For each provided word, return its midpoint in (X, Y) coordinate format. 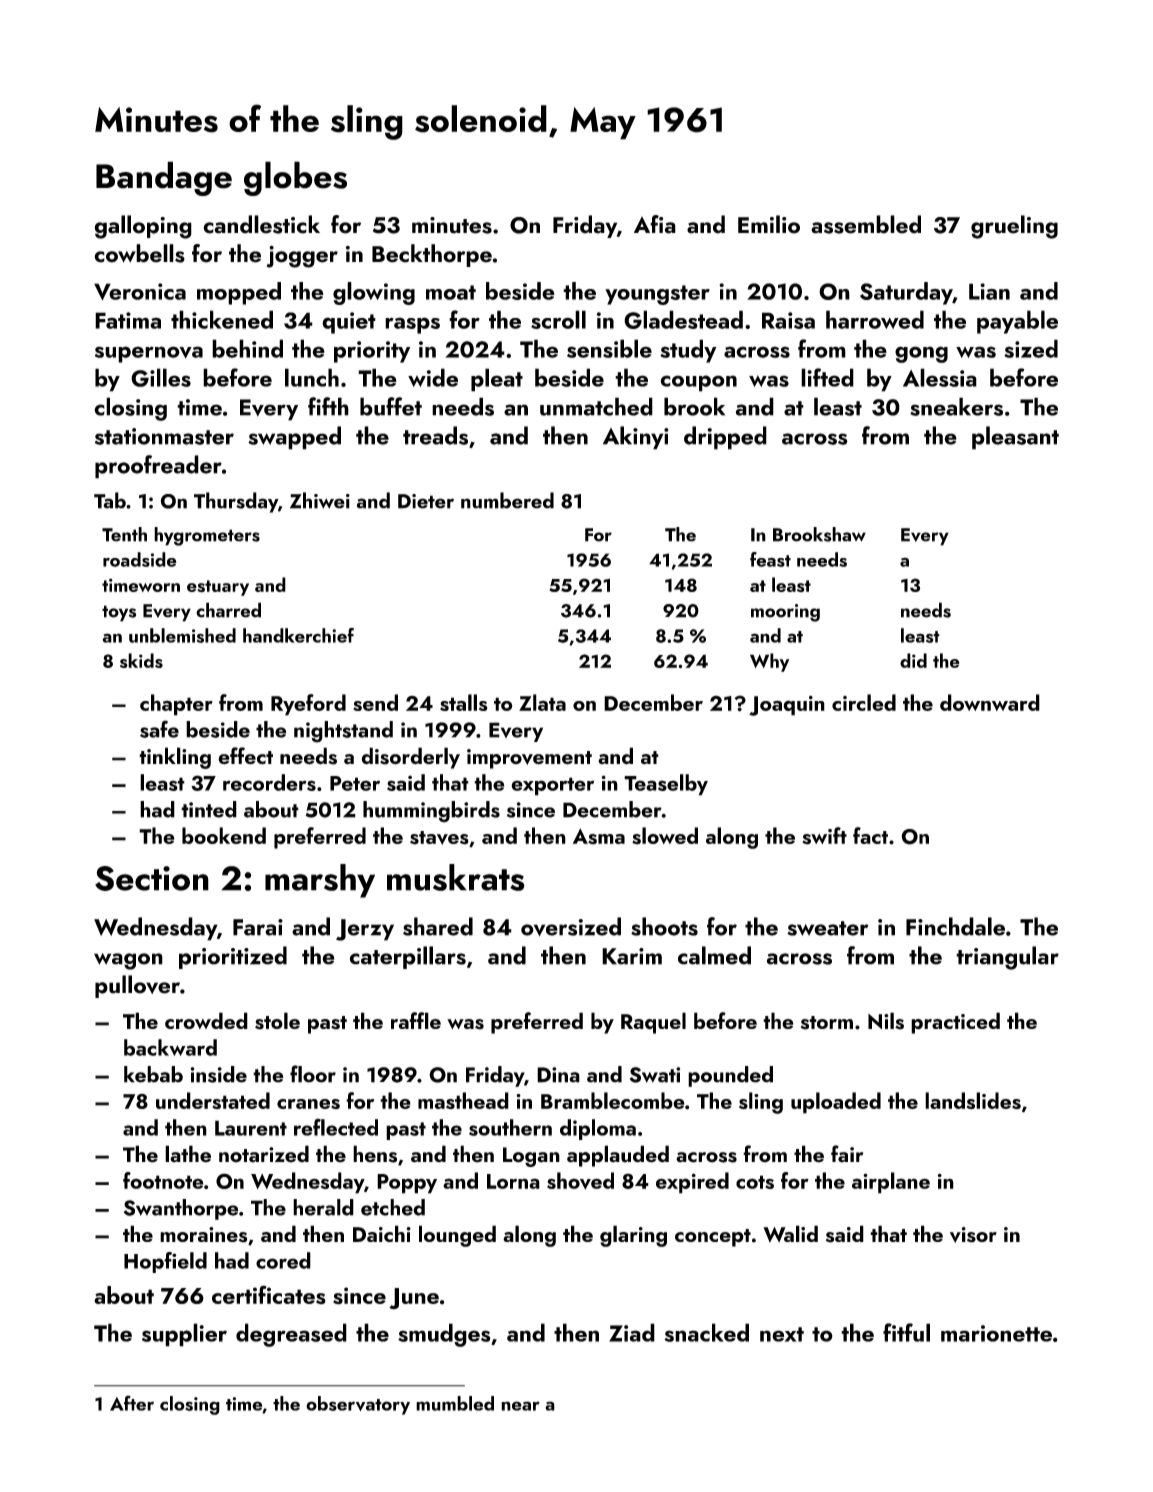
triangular (1007, 958)
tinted (209, 809)
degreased (291, 1335)
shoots (664, 926)
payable (1017, 322)
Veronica (140, 291)
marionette (996, 1333)
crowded (206, 1020)
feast (770, 559)
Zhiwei (320, 500)
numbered (507, 500)
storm (827, 1023)
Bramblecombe (613, 1100)
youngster (657, 295)
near (520, 1406)
